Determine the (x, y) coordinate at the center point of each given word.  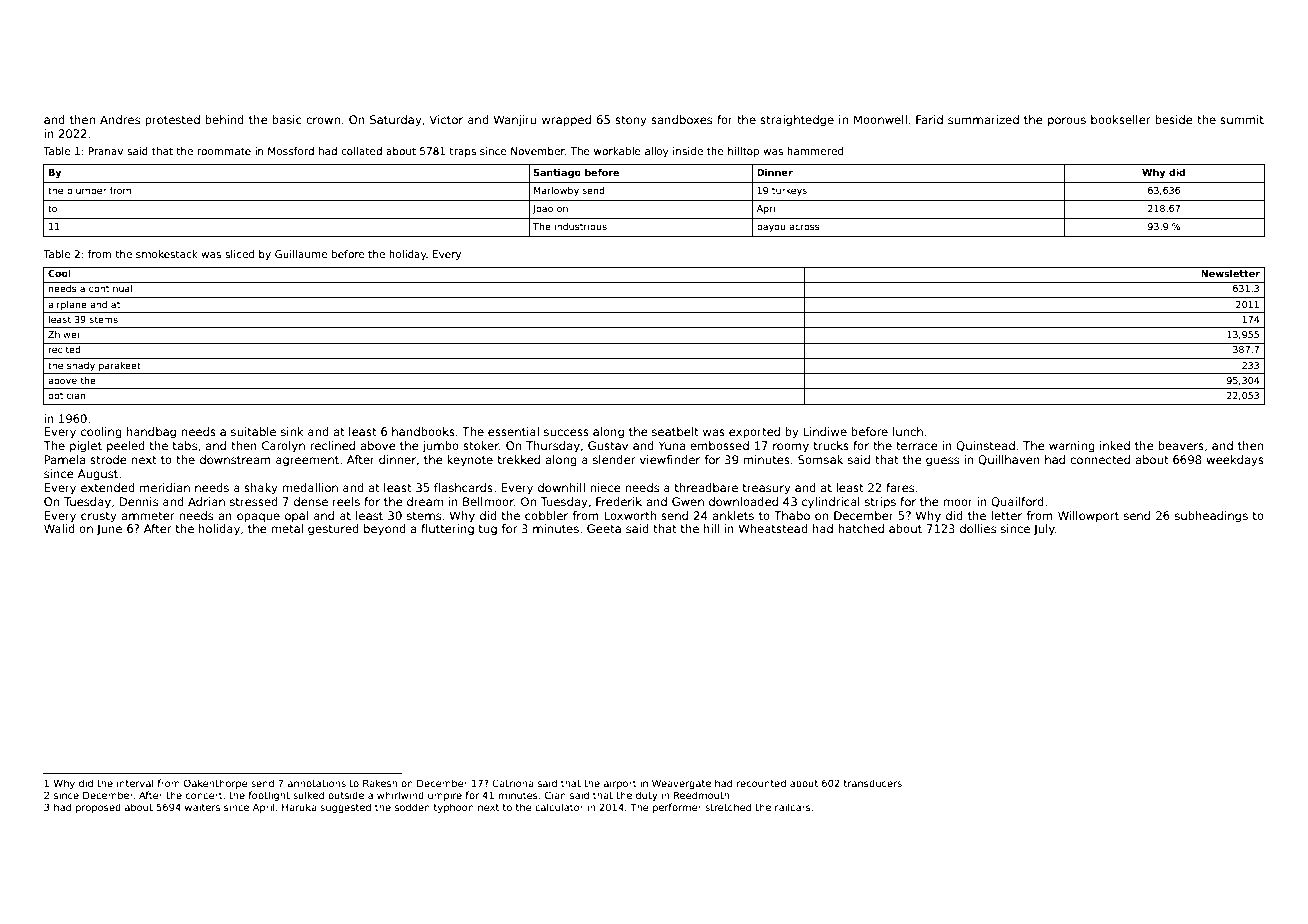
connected (1100, 459)
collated (361, 151)
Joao (542, 209)
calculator (559, 807)
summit (1242, 119)
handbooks (423, 431)
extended (108, 487)
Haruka (299, 807)
